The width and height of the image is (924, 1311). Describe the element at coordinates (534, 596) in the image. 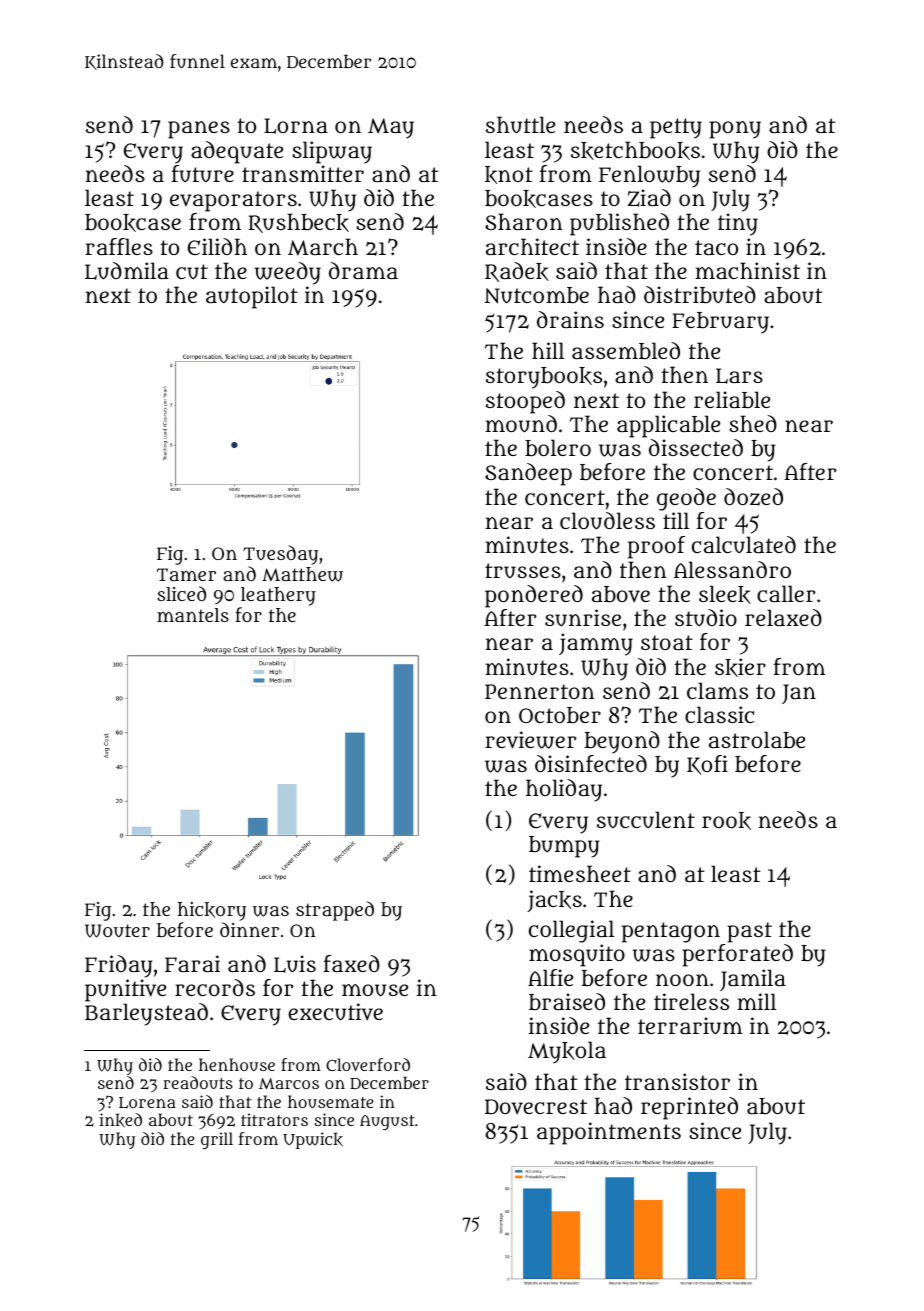

I see `pondered` at that location.
